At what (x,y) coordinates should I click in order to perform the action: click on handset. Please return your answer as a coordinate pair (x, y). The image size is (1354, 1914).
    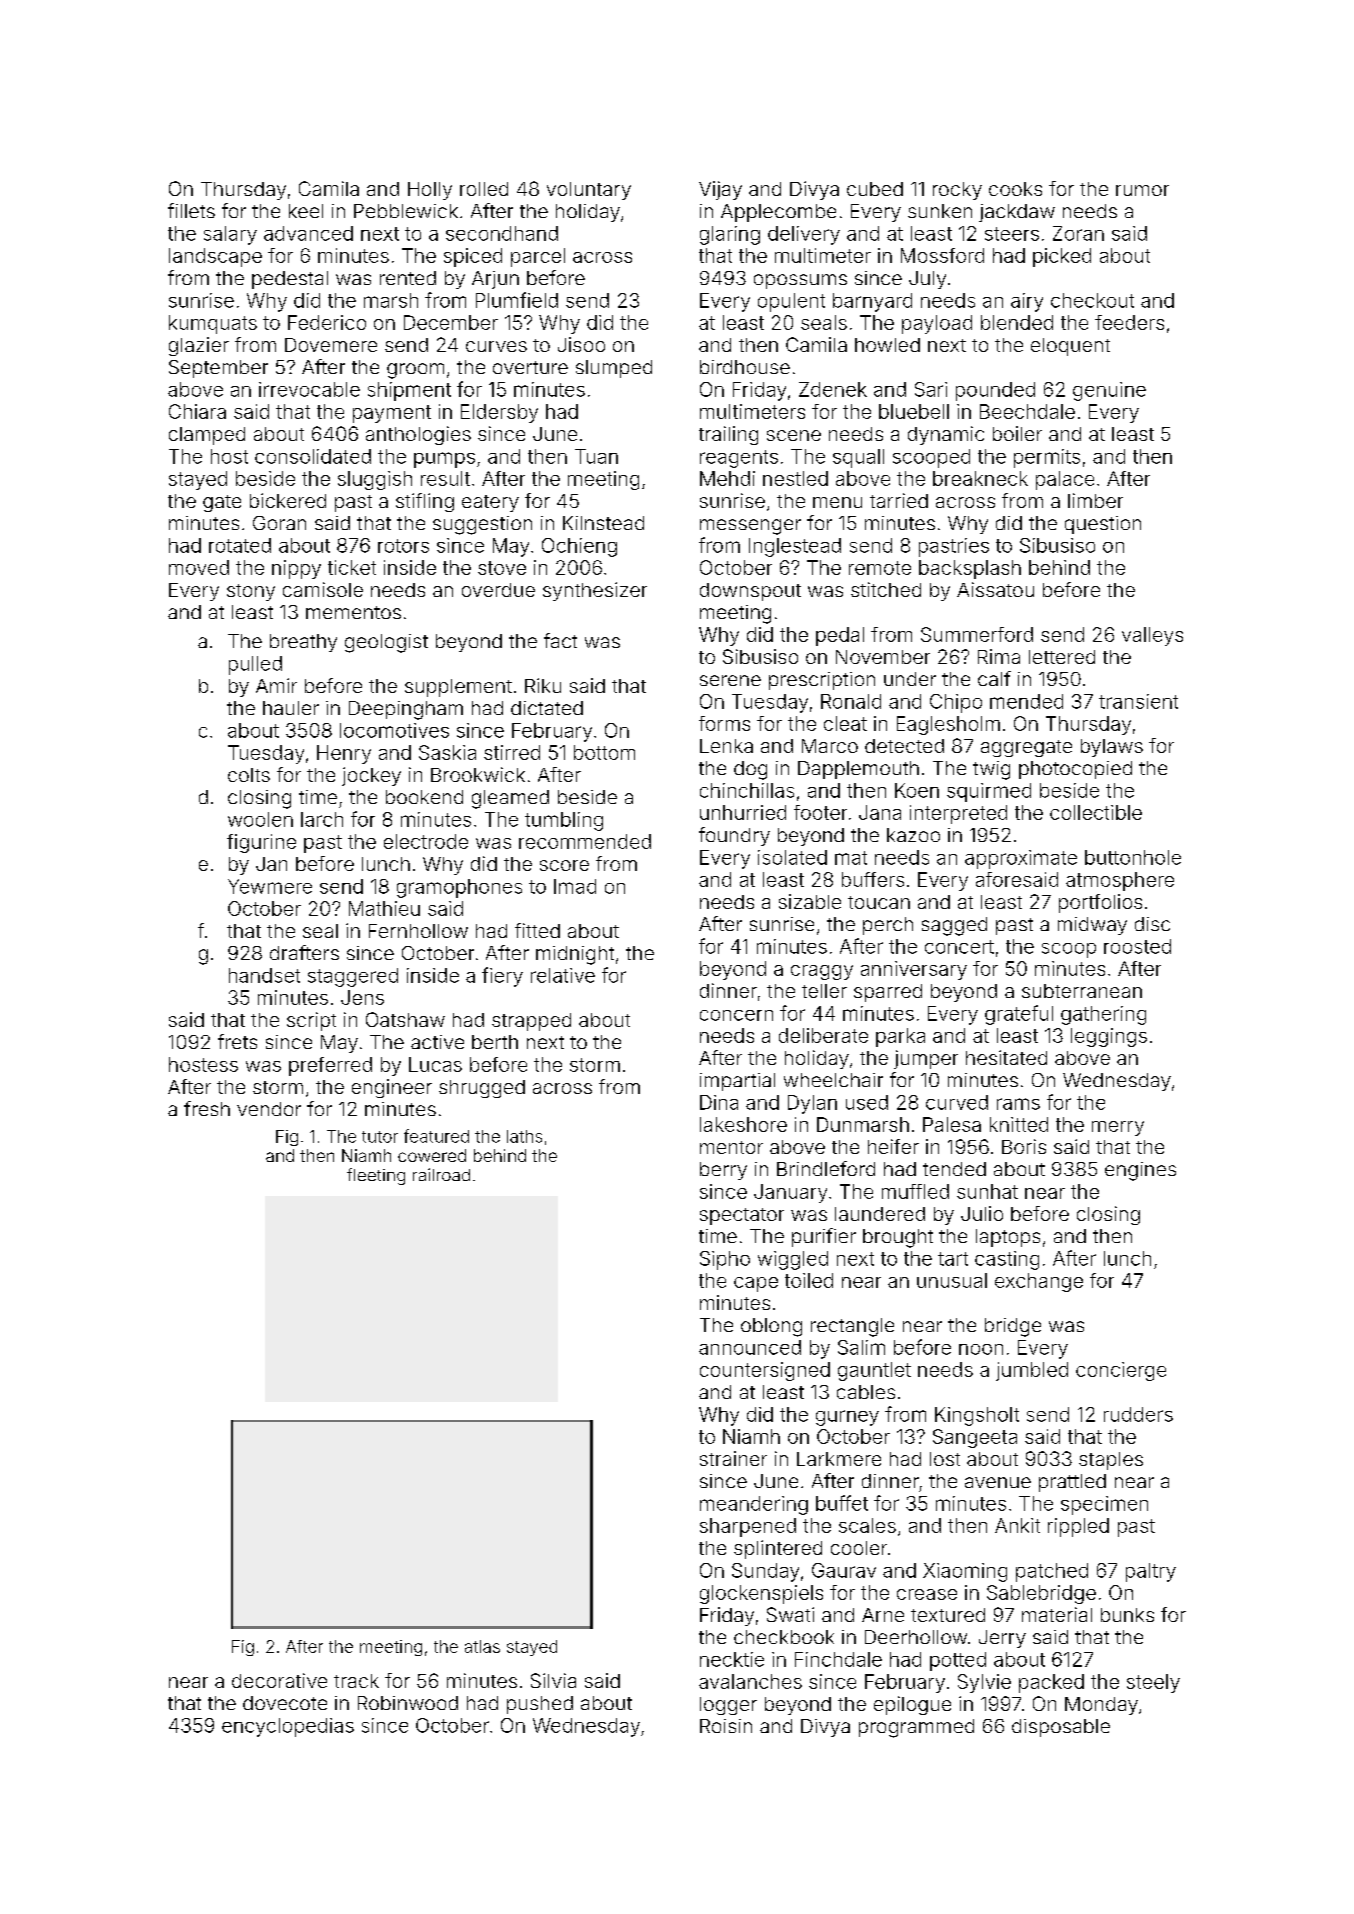
    Looking at the image, I should click on (264, 975).
